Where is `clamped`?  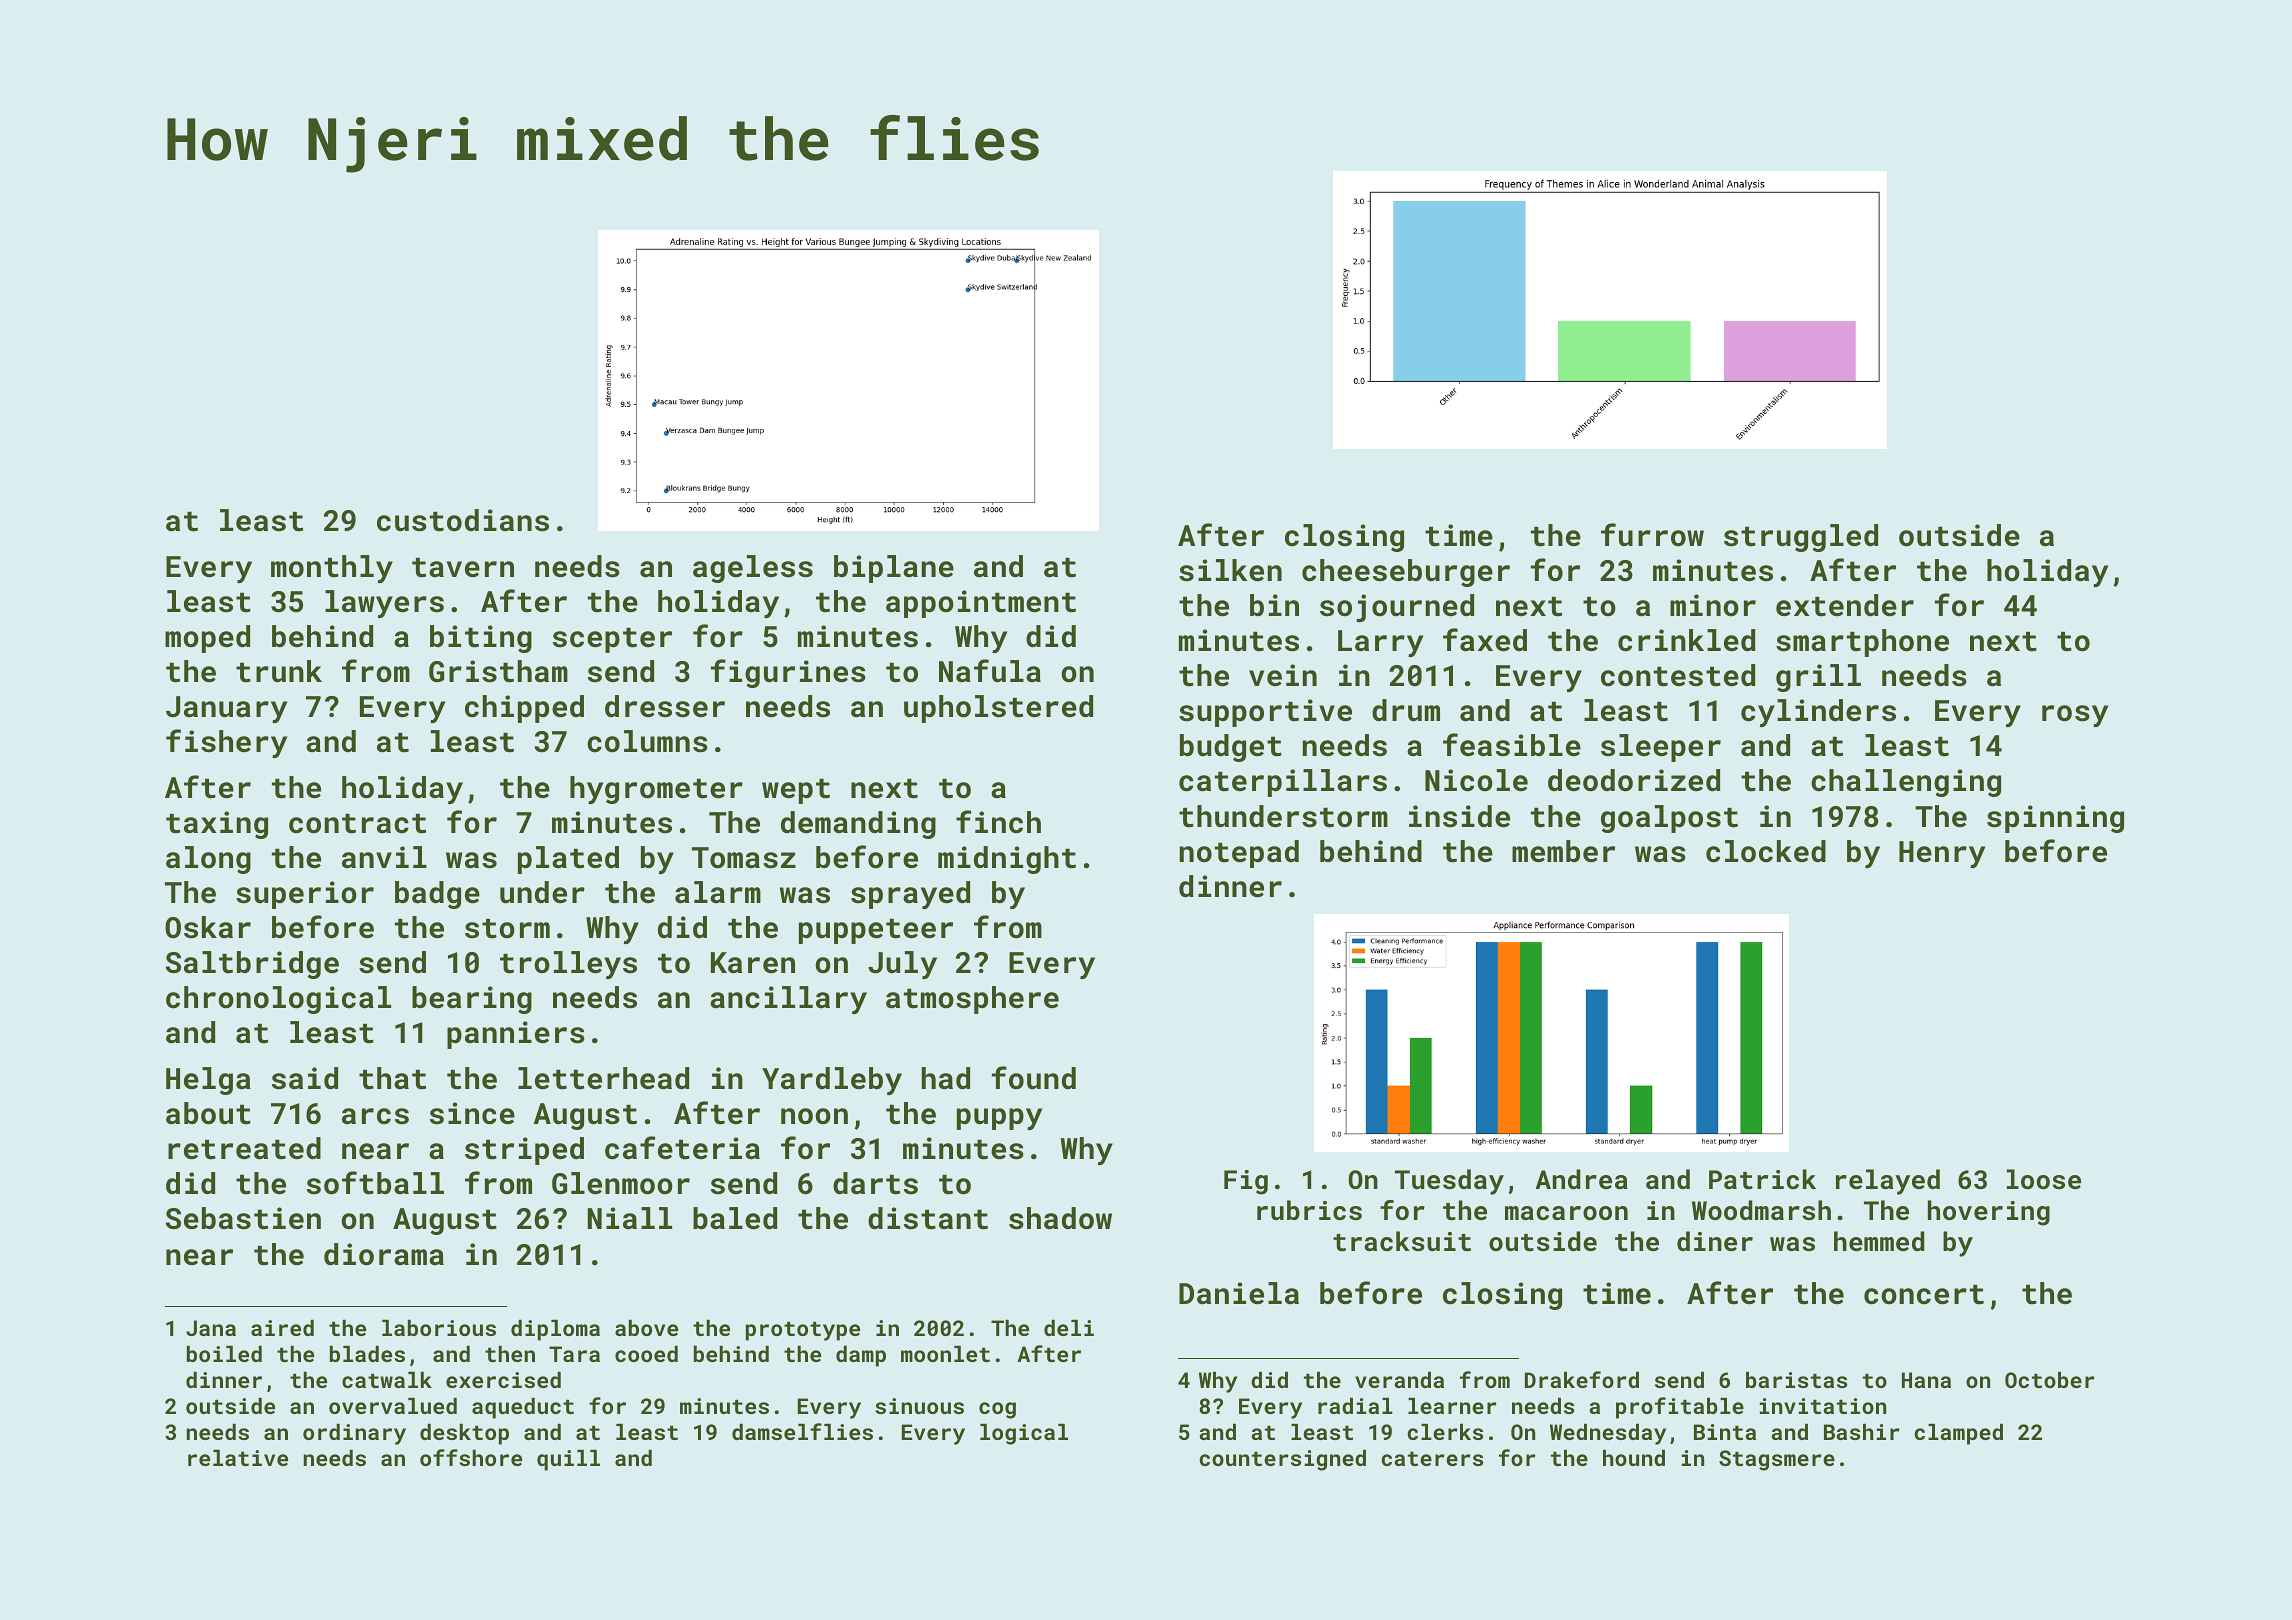 clamped is located at coordinates (1958, 1434).
